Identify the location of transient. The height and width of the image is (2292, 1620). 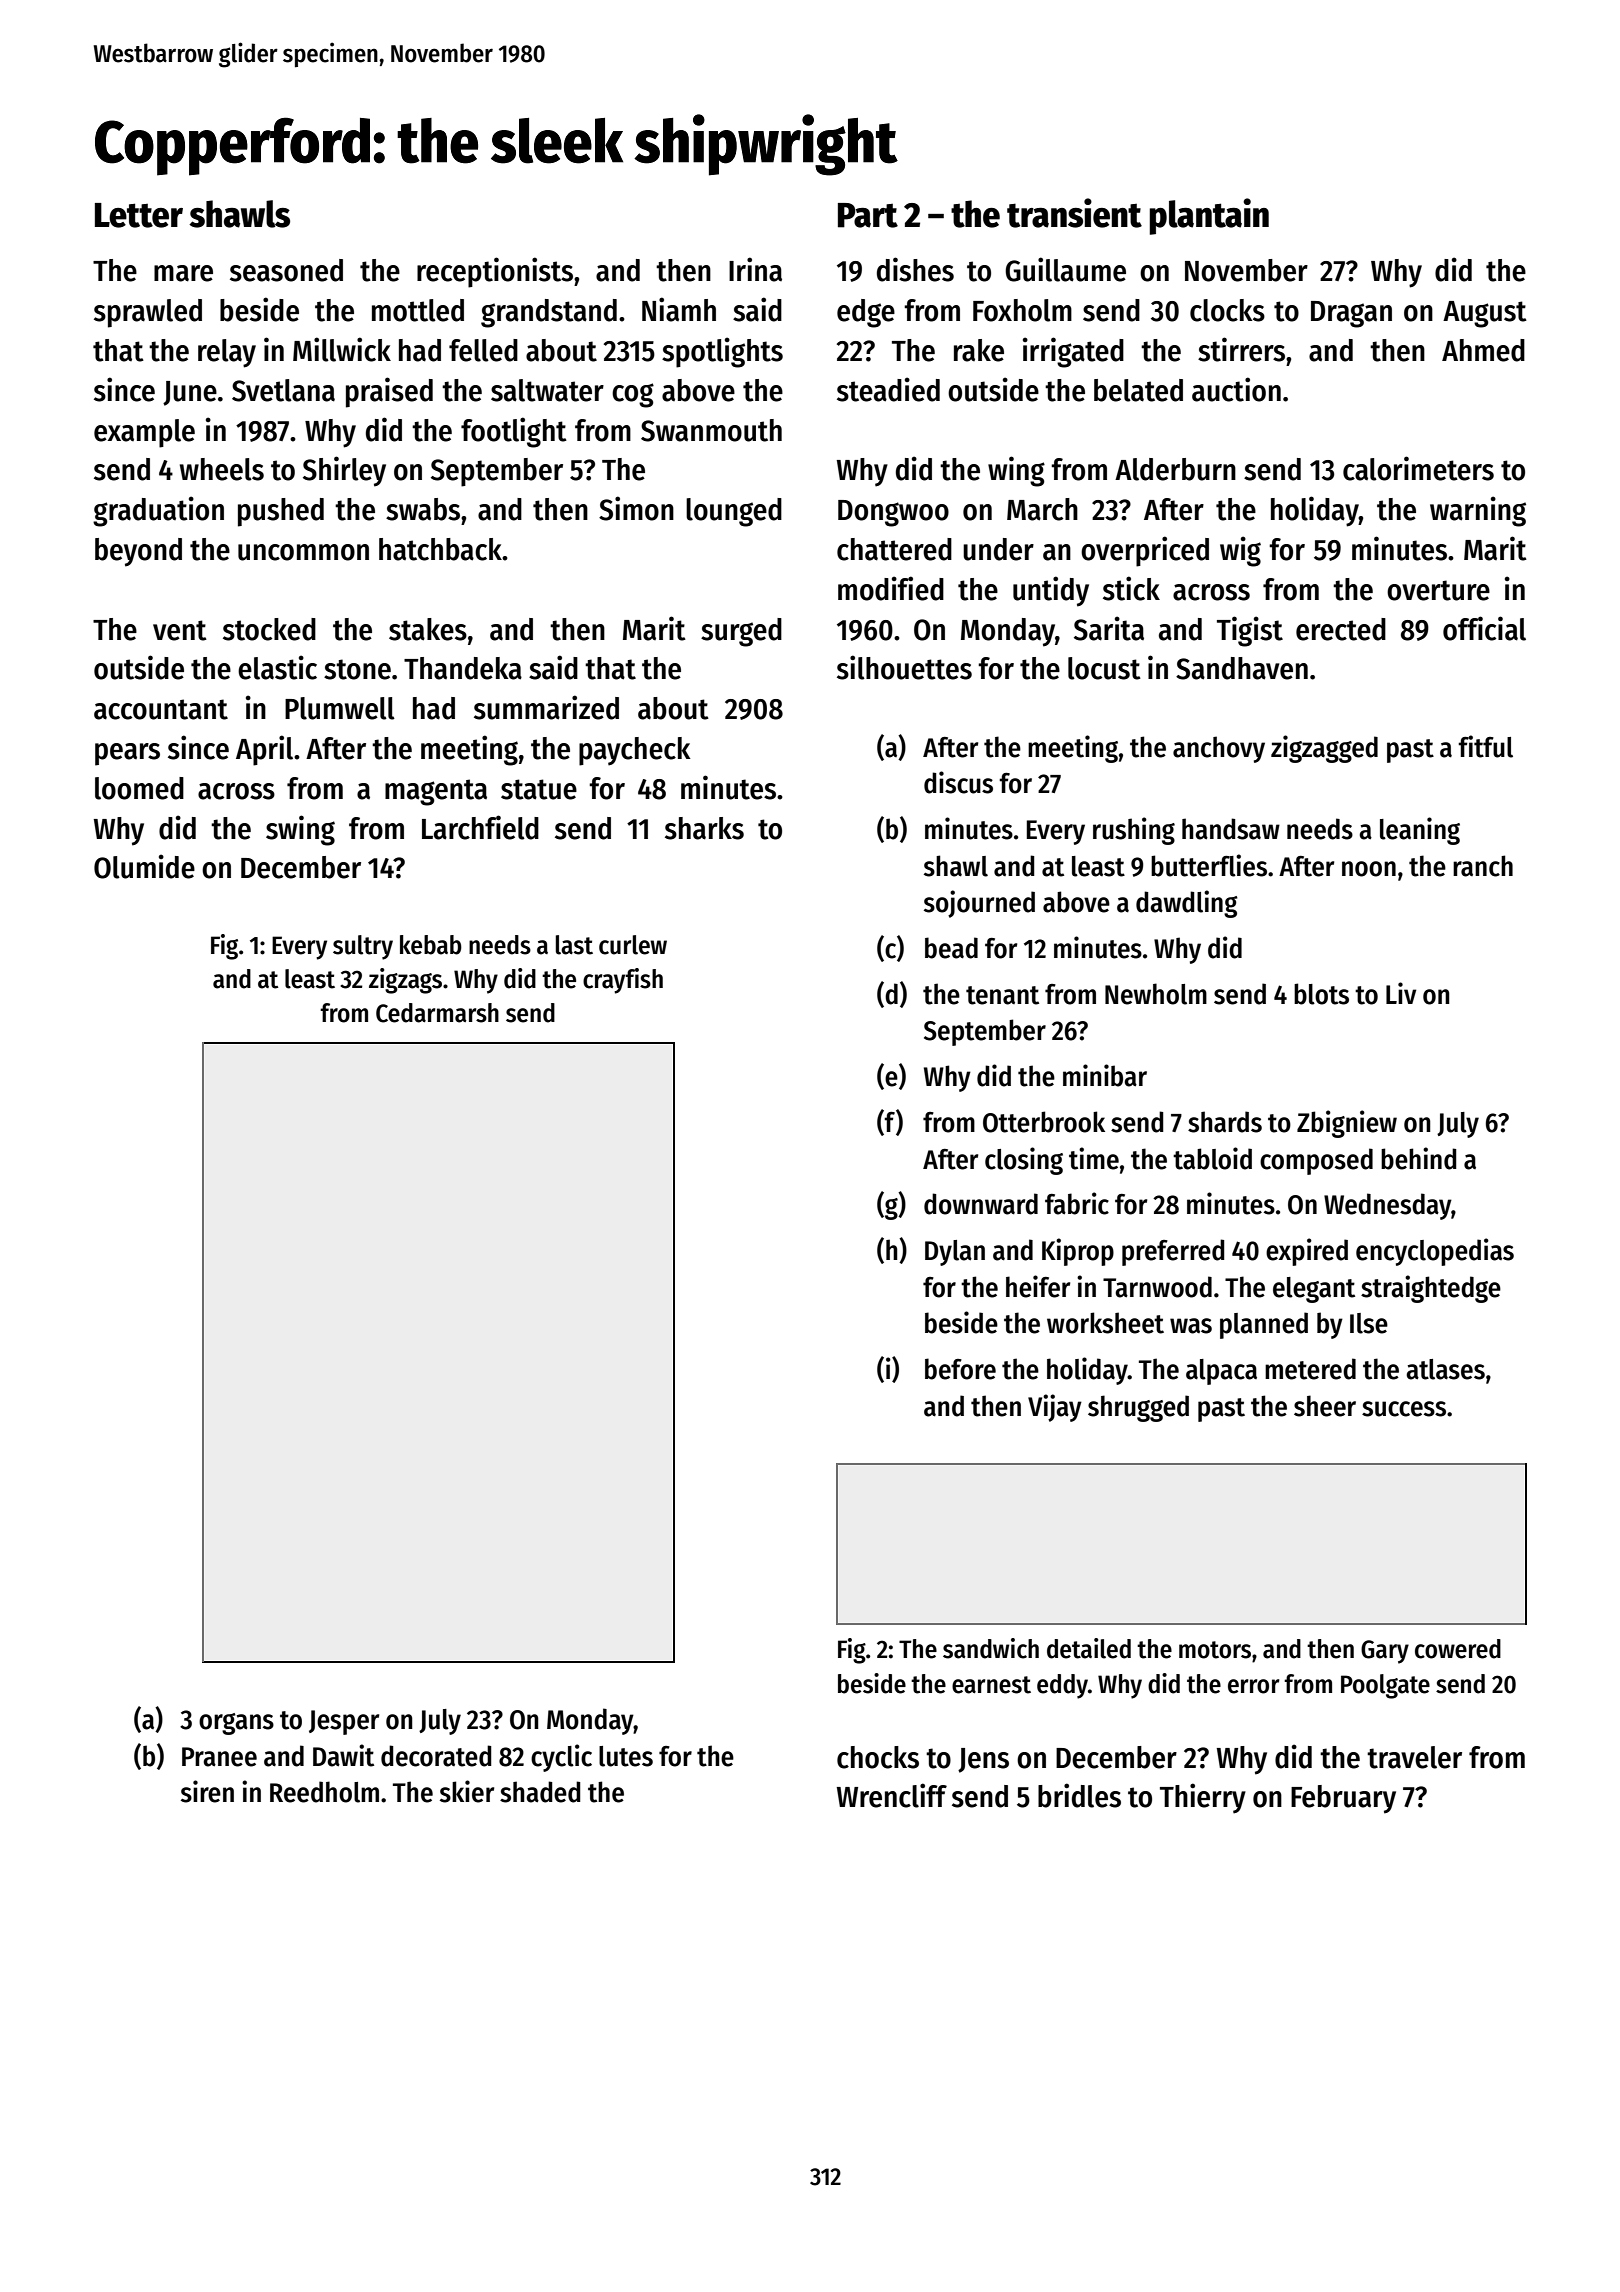
(1074, 213).
